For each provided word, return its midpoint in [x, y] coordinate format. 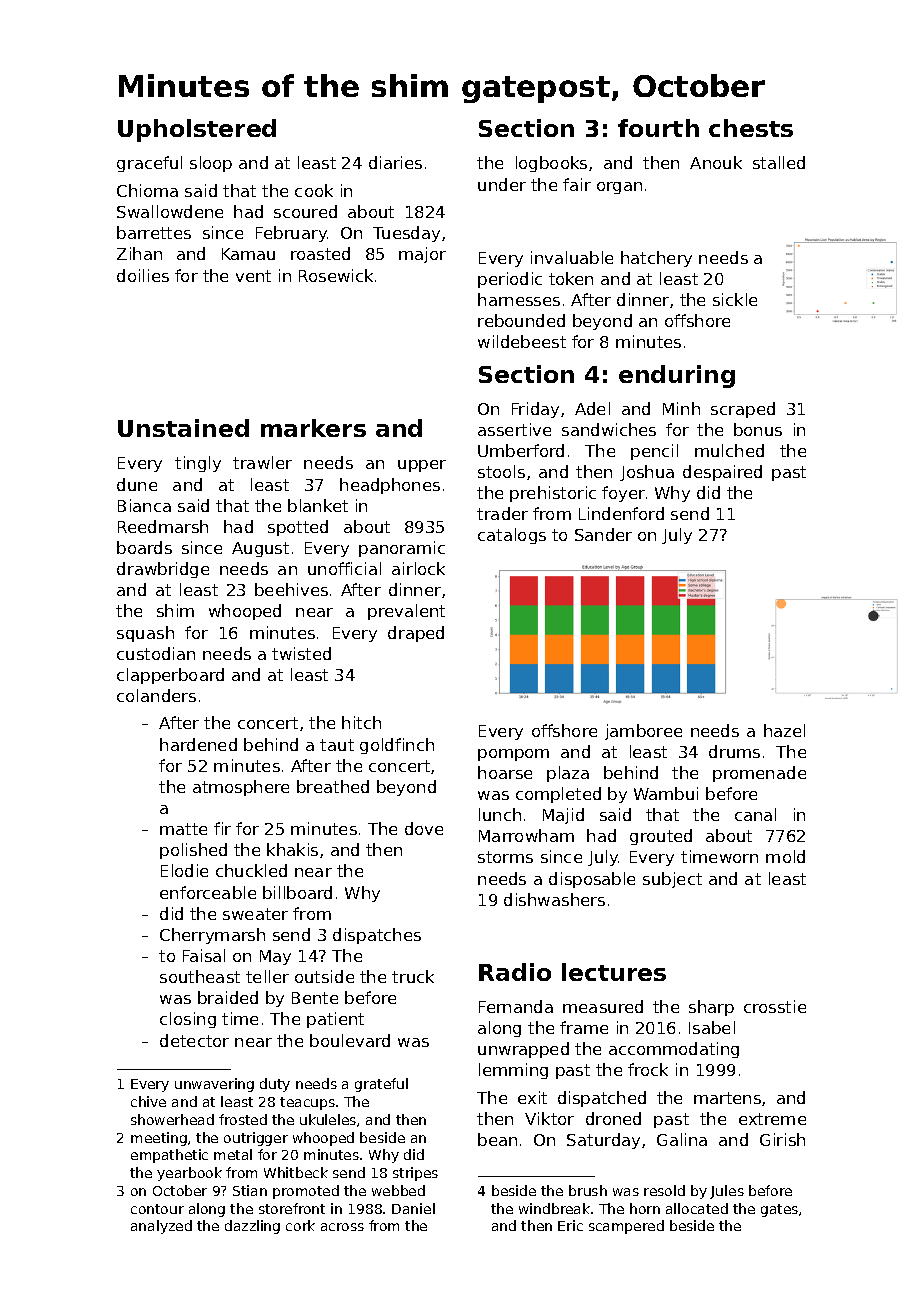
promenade [759, 774]
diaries [395, 162]
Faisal [204, 955]
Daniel [413, 1208]
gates [779, 1210]
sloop [211, 164]
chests [751, 128]
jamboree [643, 732]
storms [505, 857]
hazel [784, 730]
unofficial [344, 568]
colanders [156, 695]
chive [148, 1101]
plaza [568, 774]
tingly [198, 464]
